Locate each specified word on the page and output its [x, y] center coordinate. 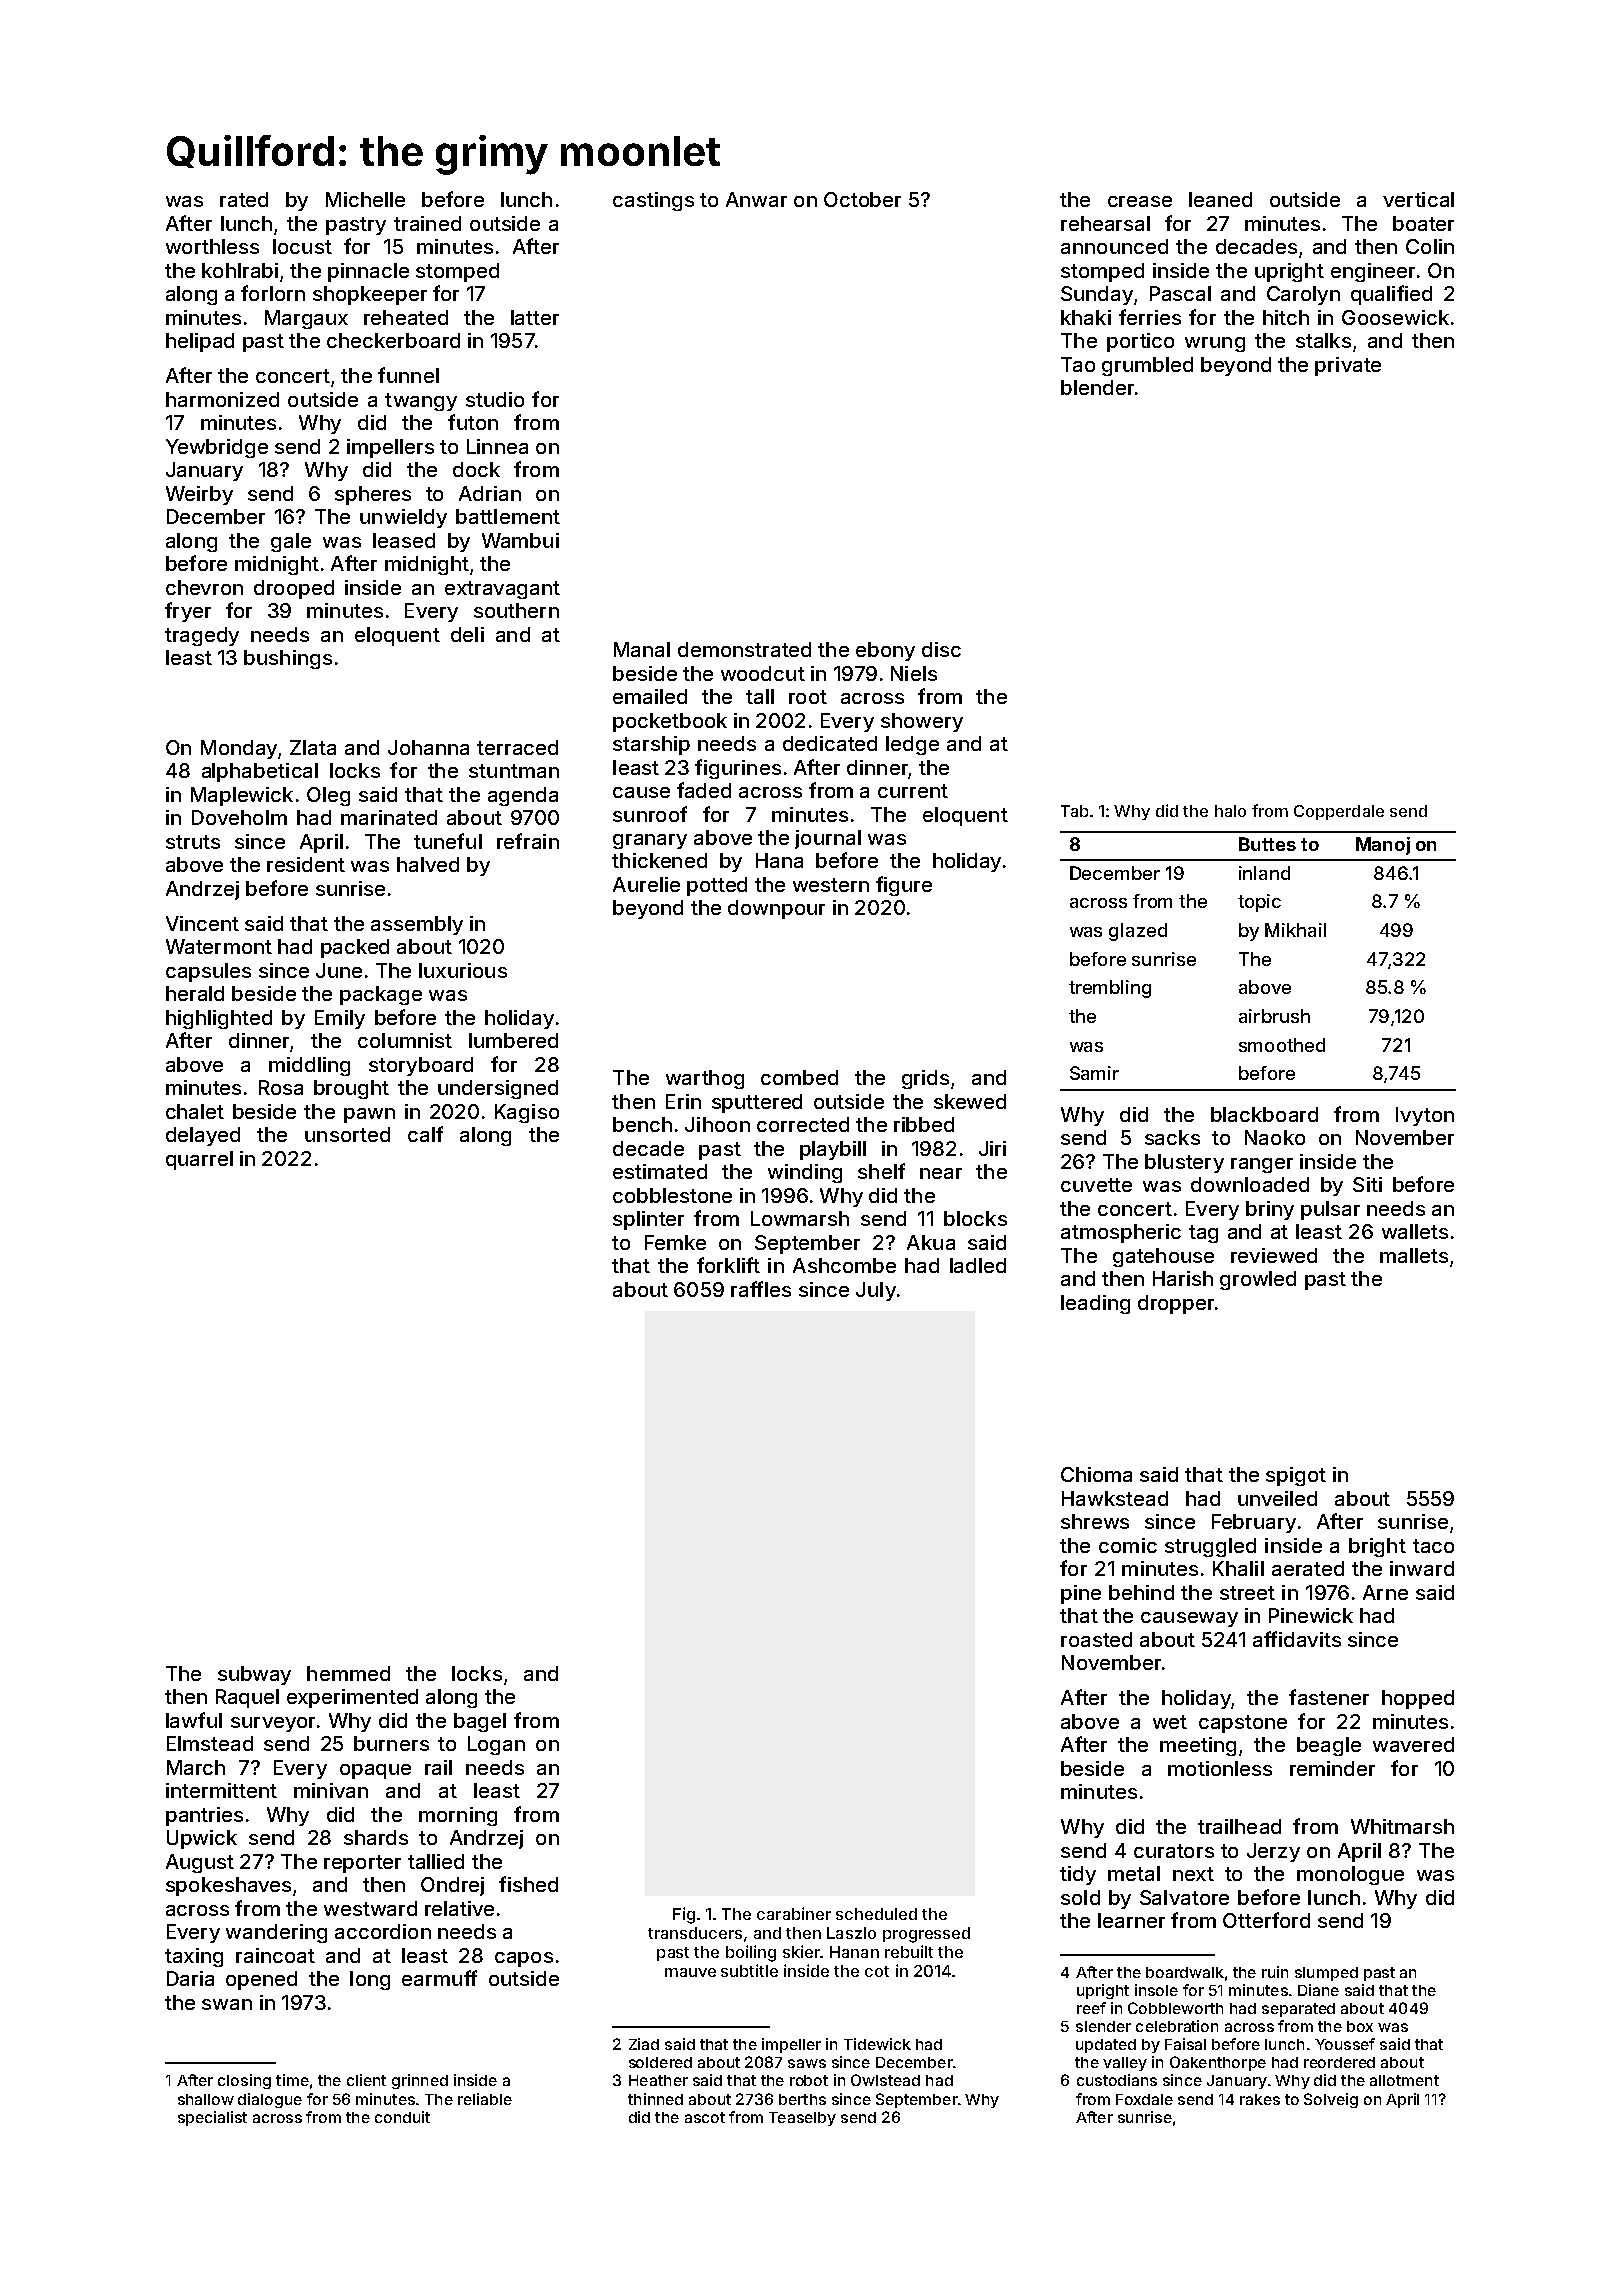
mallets [1414, 1255]
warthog [705, 1079]
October [862, 199]
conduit [402, 2117]
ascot [705, 2117]
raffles [761, 1289]
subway [254, 1675]
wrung [1215, 344]
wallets [1415, 1231]
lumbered [513, 1040]
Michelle [365, 199]
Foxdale [1144, 2099]
